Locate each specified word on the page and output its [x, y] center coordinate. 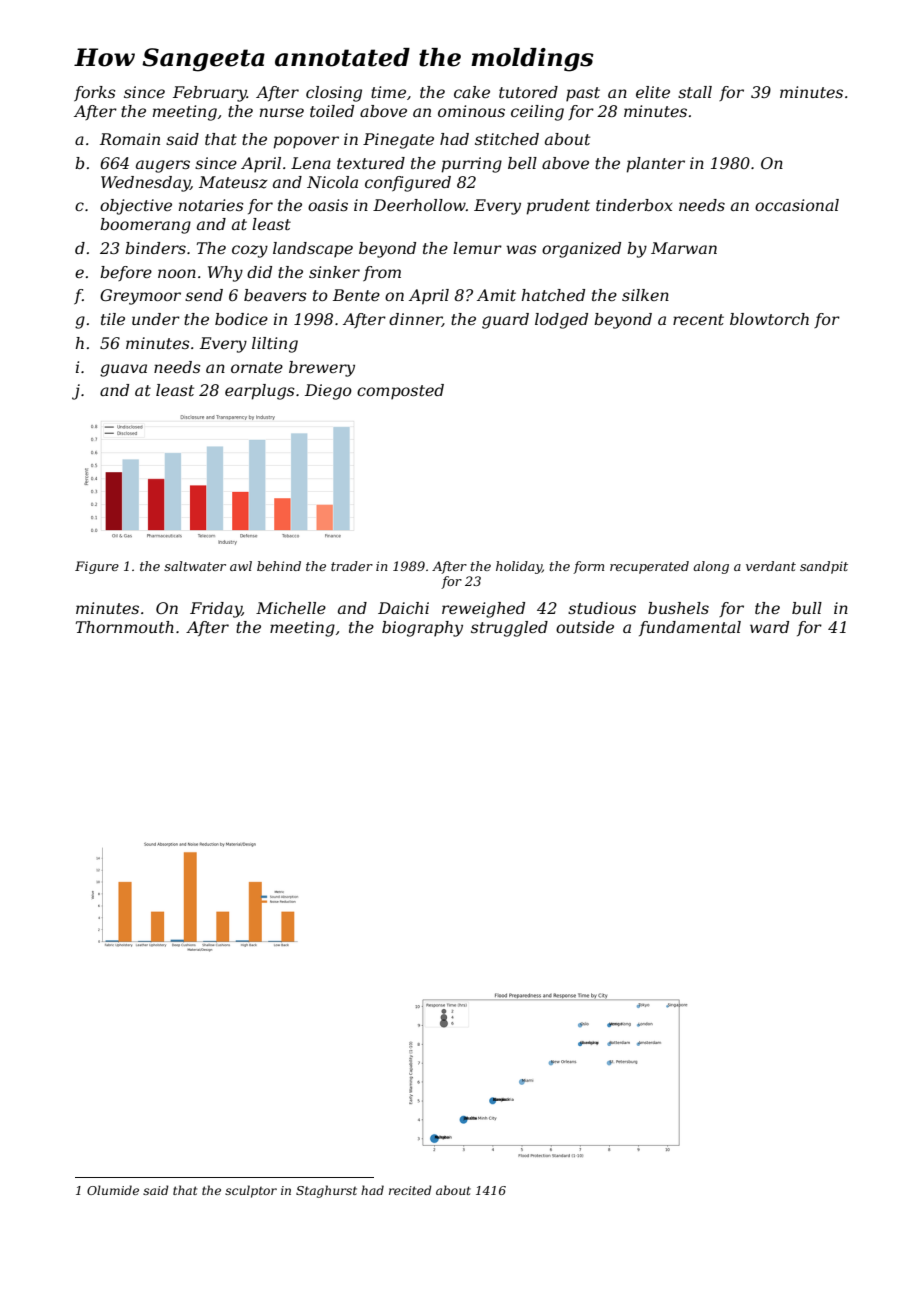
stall [695, 92]
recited [410, 1190]
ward [769, 627]
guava [123, 370]
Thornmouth [125, 627]
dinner [415, 320]
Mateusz [233, 182]
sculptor [251, 1191]
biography [422, 629]
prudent [558, 207]
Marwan [684, 248]
